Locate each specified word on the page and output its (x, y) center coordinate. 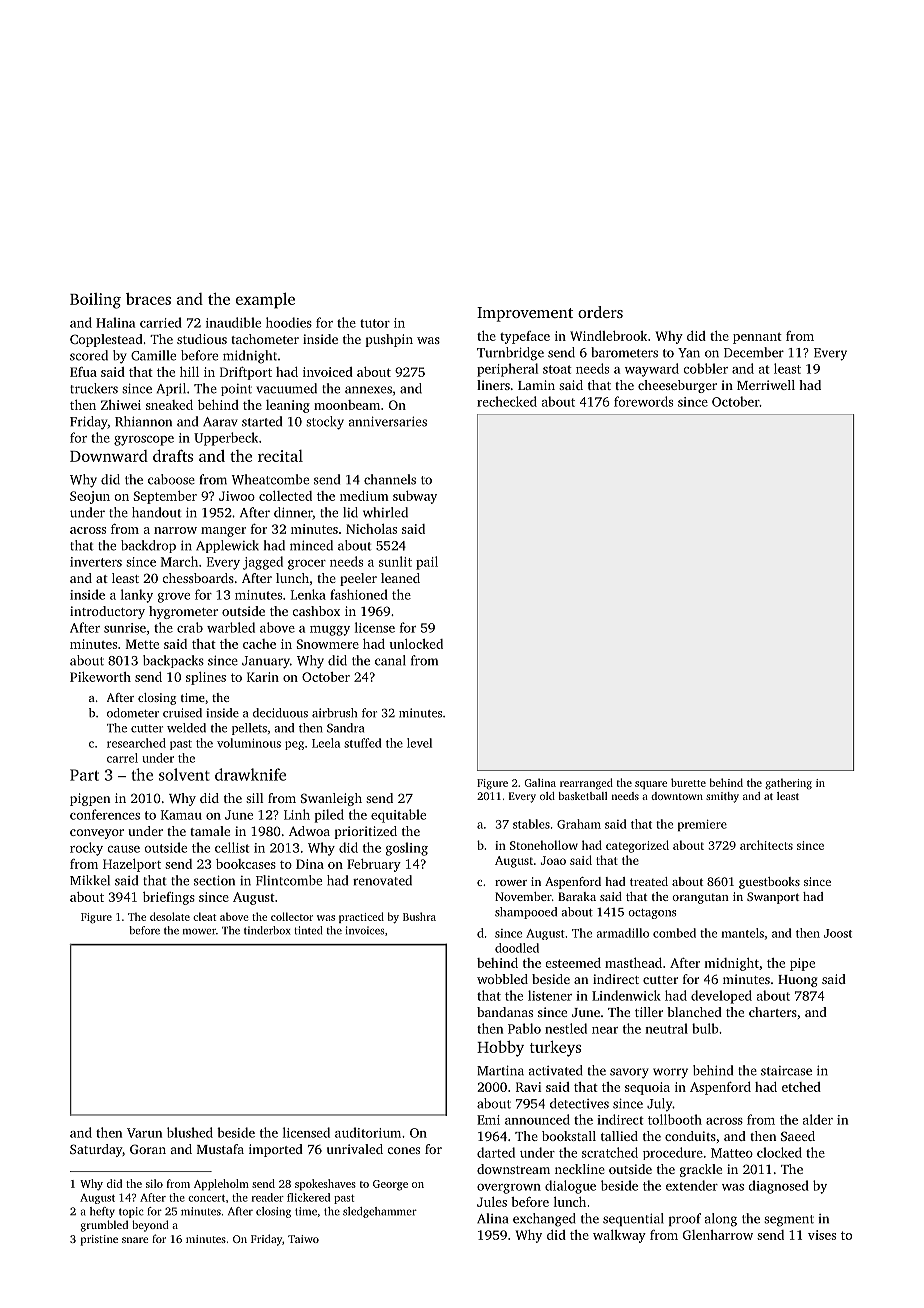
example (265, 301)
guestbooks (769, 883)
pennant (757, 338)
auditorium (368, 1132)
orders (600, 312)
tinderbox (267, 930)
